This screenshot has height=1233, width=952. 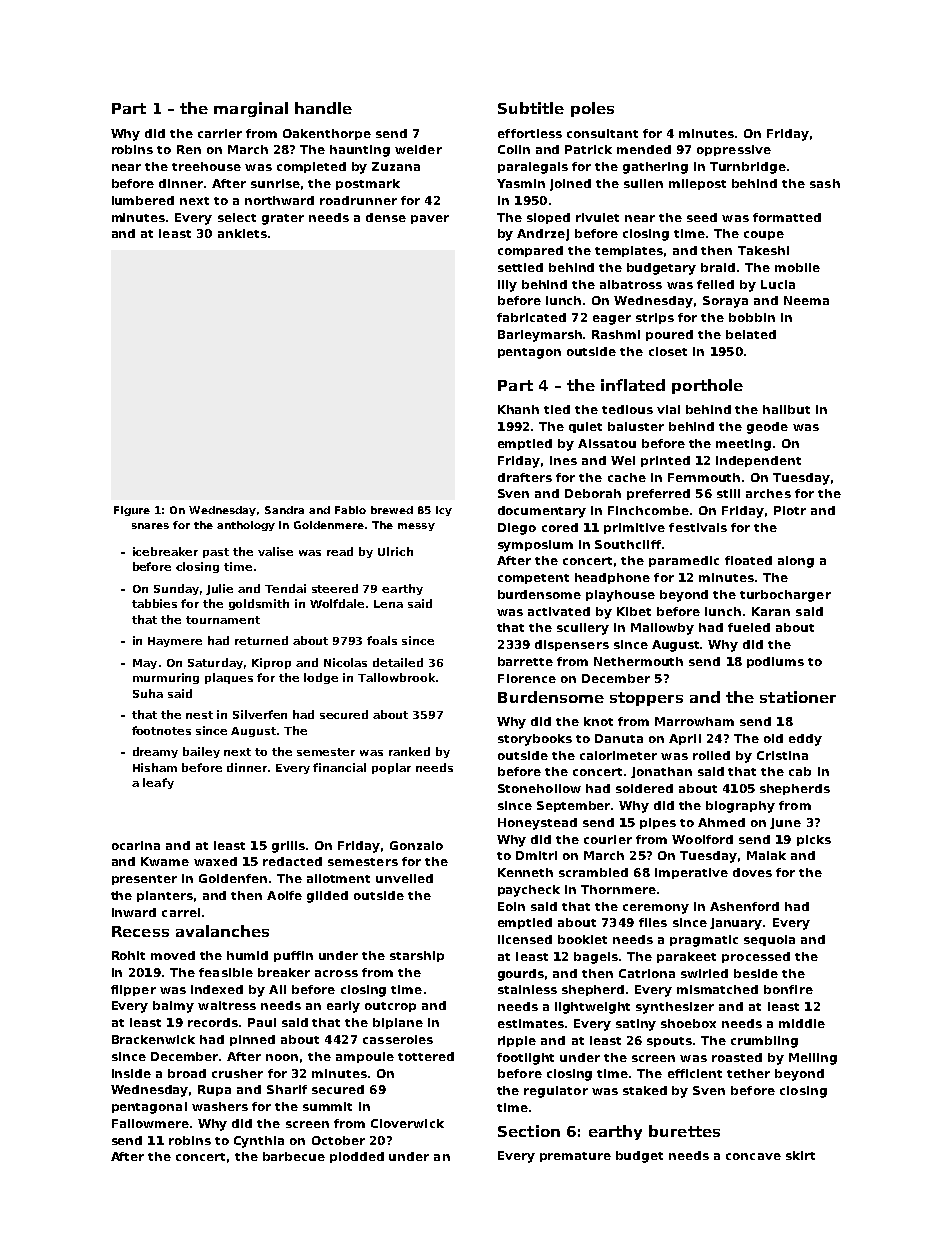 I want to click on Lena, so click(x=388, y=604).
